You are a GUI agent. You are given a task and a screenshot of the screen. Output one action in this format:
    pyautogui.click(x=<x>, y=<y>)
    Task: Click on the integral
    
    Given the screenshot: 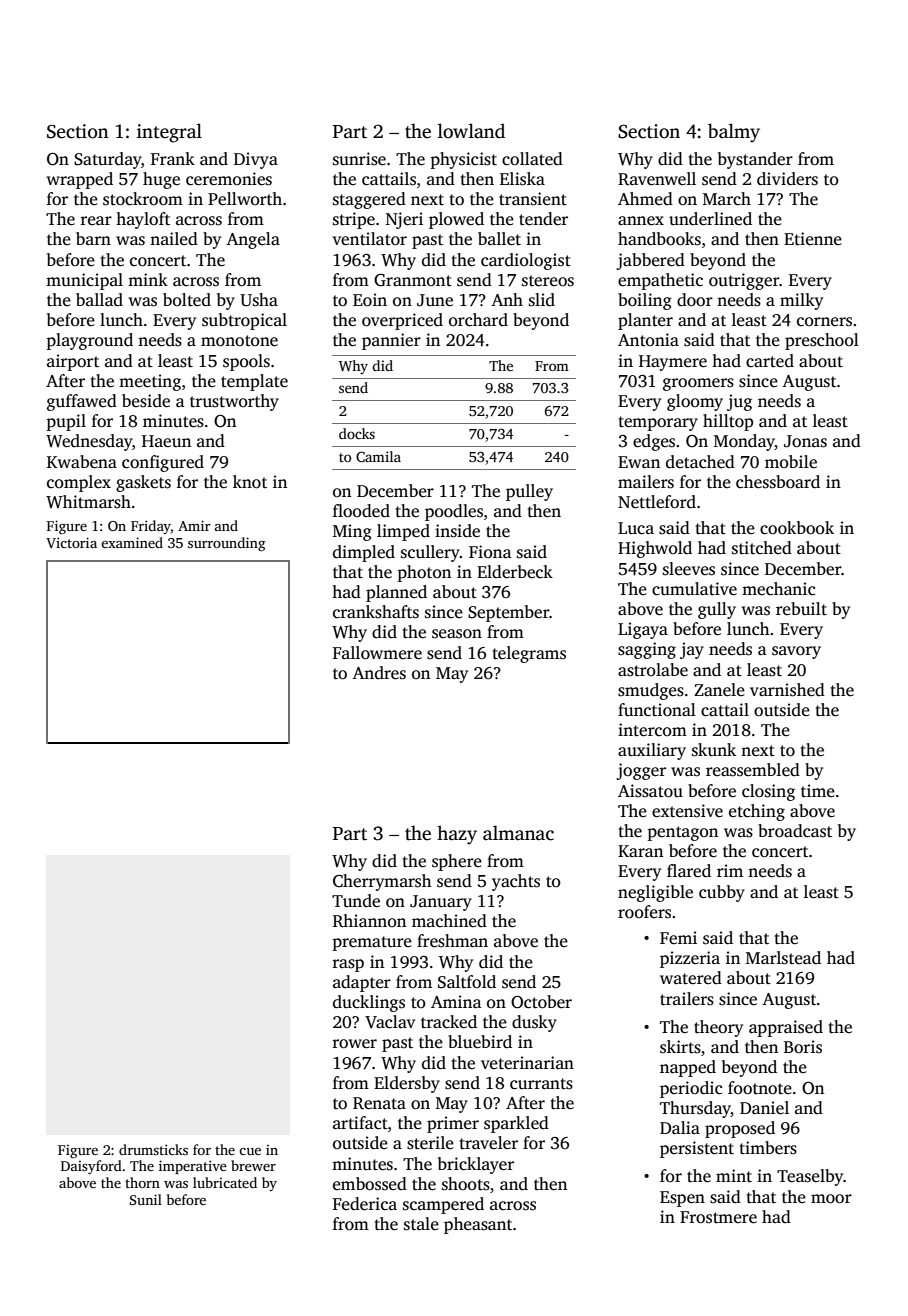 What is the action you would take?
    pyautogui.click(x=169, y=133)
